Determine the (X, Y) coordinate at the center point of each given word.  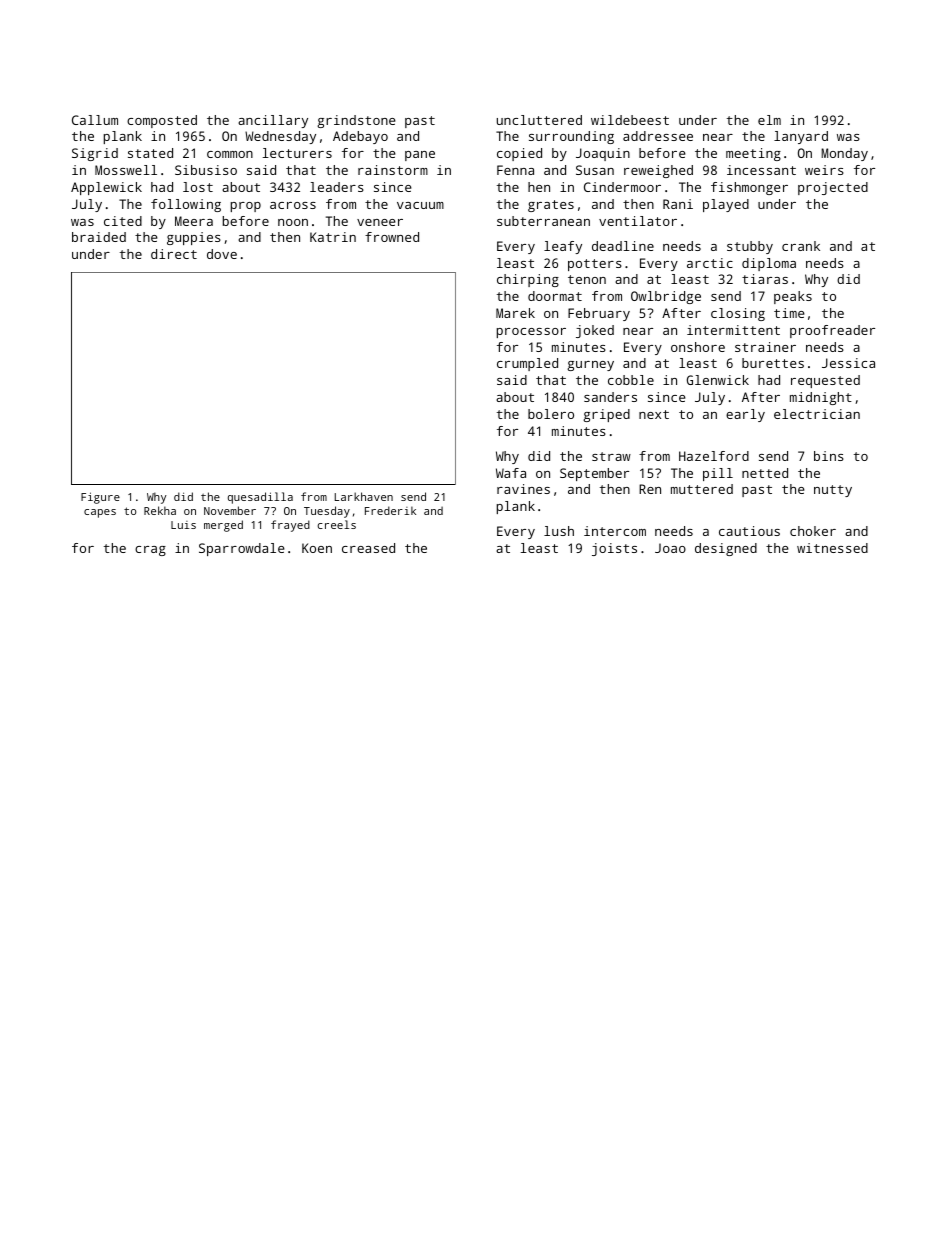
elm (769, 120)
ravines (523, 489)
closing (738, 314)
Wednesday (280, 137)
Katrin (333, 237)
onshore (698, 347)
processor (531, 333)
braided (99, 237)
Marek (515, 313)
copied (519, 154)
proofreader (832, 331)
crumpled (527, 364)
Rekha (160, 510)
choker (813, 531)
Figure (100, 498)
